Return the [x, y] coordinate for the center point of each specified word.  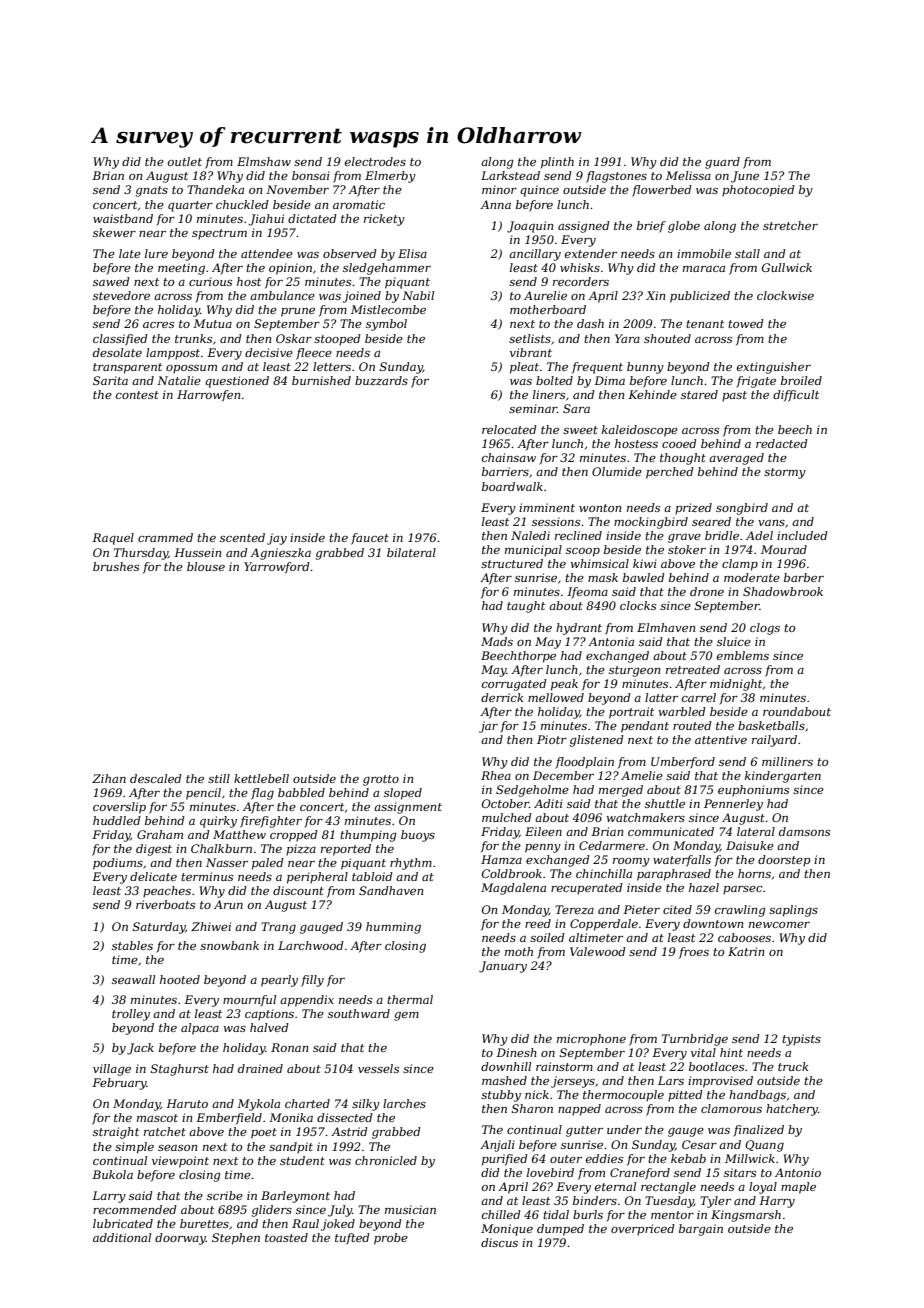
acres [158, 325]
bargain [701, 1230]
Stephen [236, 1239]
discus [499, 1242]
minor [499, 189]
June [745, 177]
